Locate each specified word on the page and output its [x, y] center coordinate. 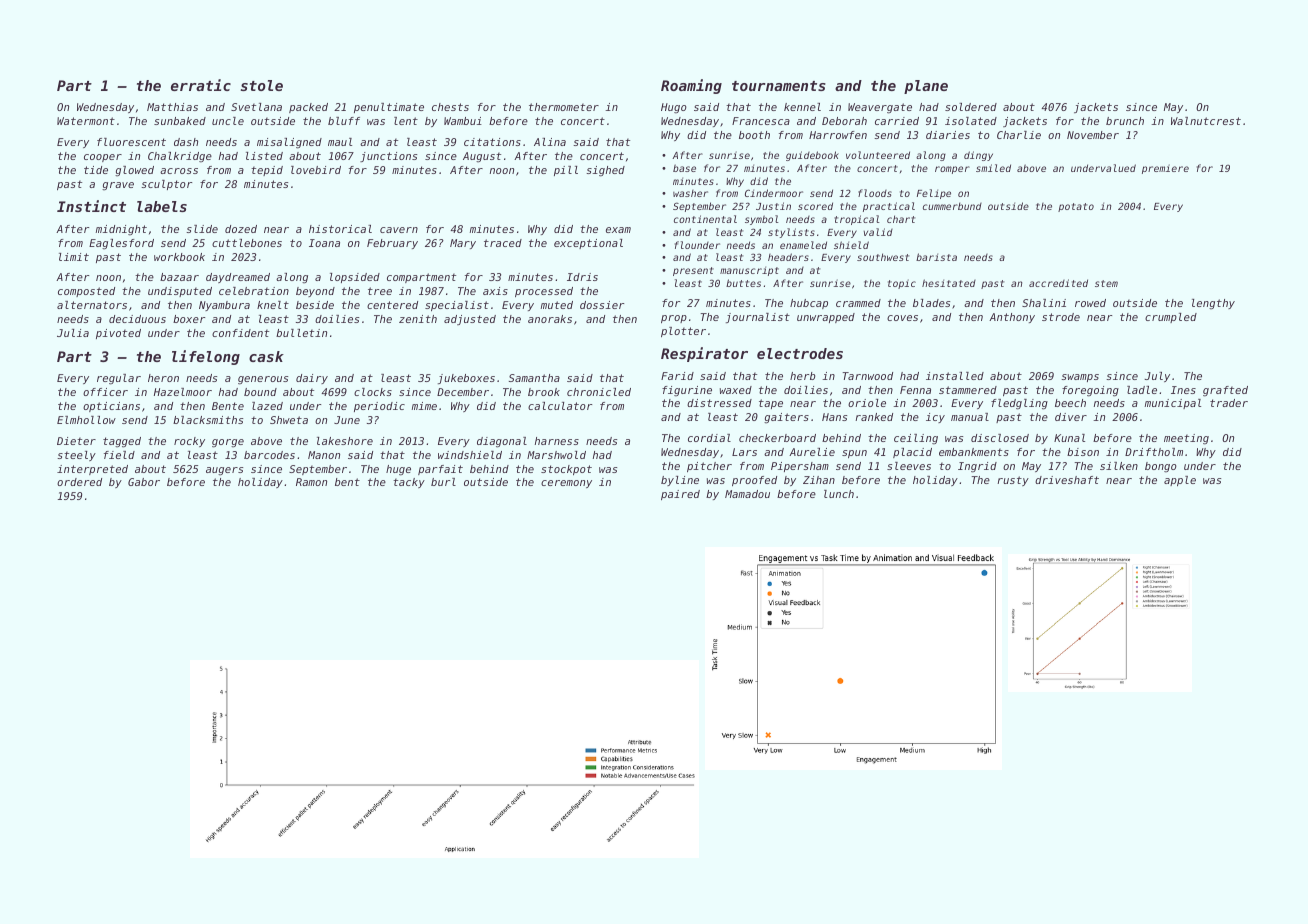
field [119, 455]
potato [1076, 207]
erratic [201, 85]
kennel [802, 107]
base [684, 168]
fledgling [1019, 404]
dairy [312, 379]
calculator [560, 406]
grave [118, 186]
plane [926, 87]
